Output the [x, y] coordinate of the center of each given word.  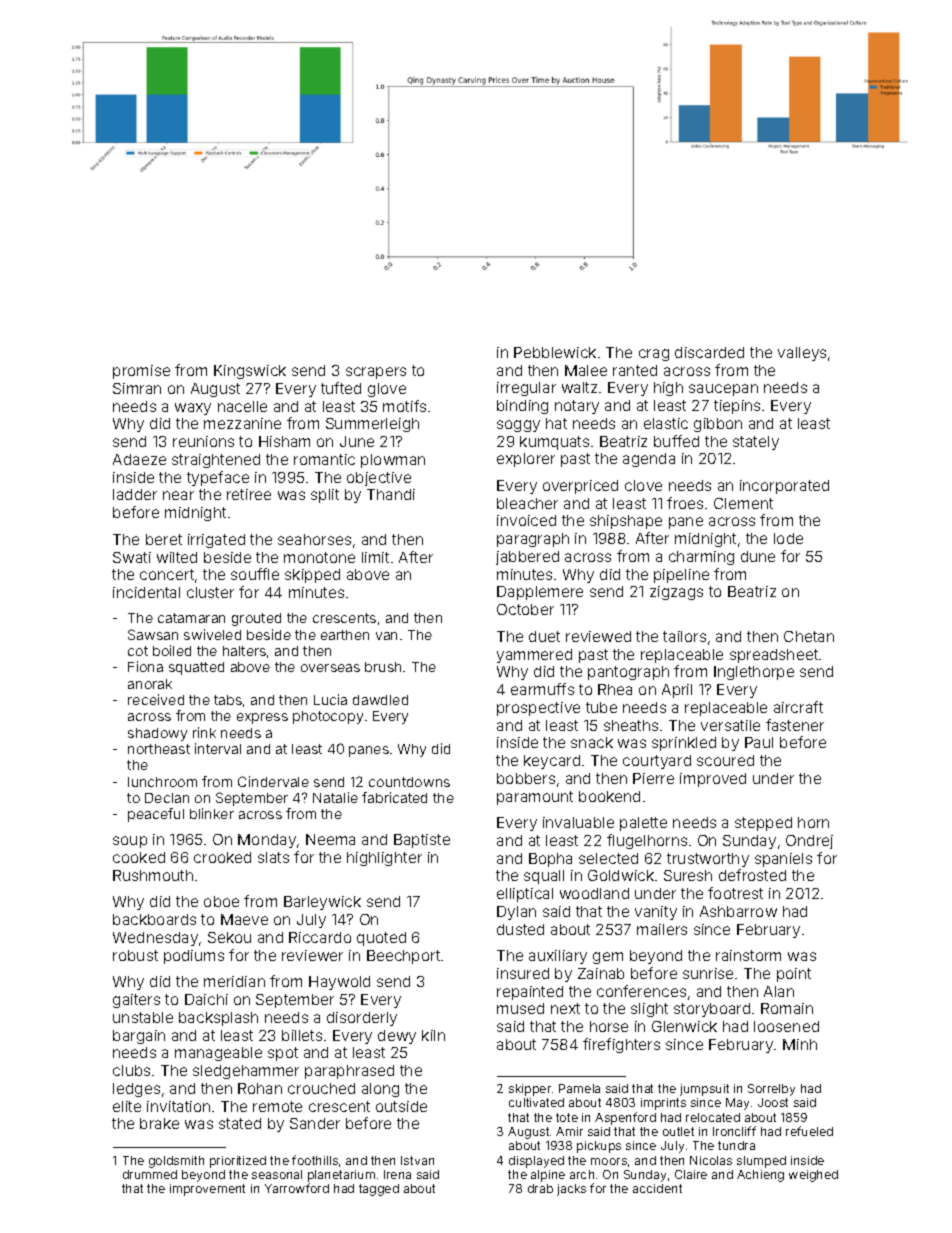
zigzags [676, 593]
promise [141, 372]
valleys [802, 354]
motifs [404, 406]
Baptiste [422, 841]
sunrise [708, 973]
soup [130, 842]
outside [401, 1106]
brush [383, 667]
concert [167, 574]
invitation [178, 1106]
